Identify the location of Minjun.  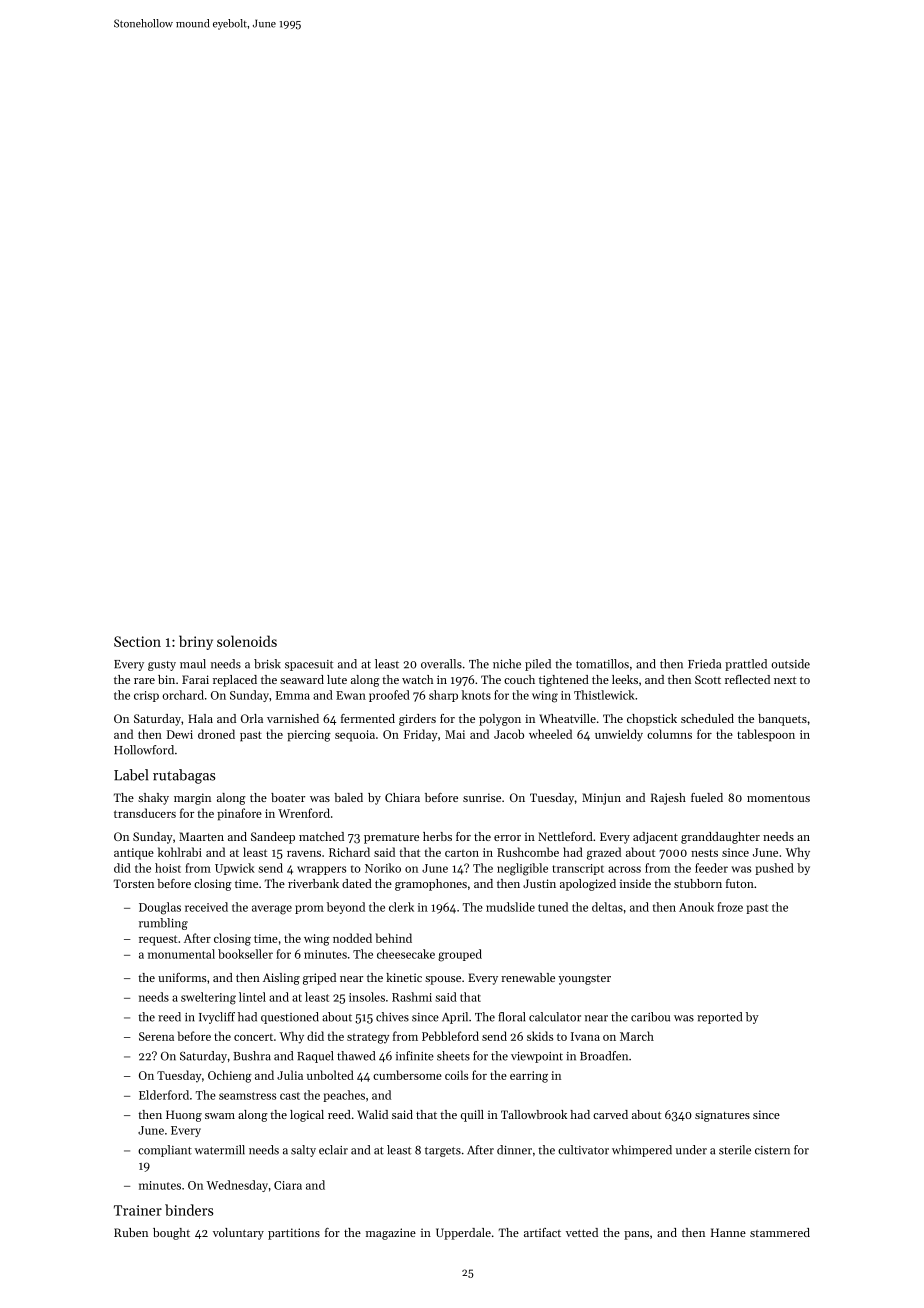
(601, 799).
